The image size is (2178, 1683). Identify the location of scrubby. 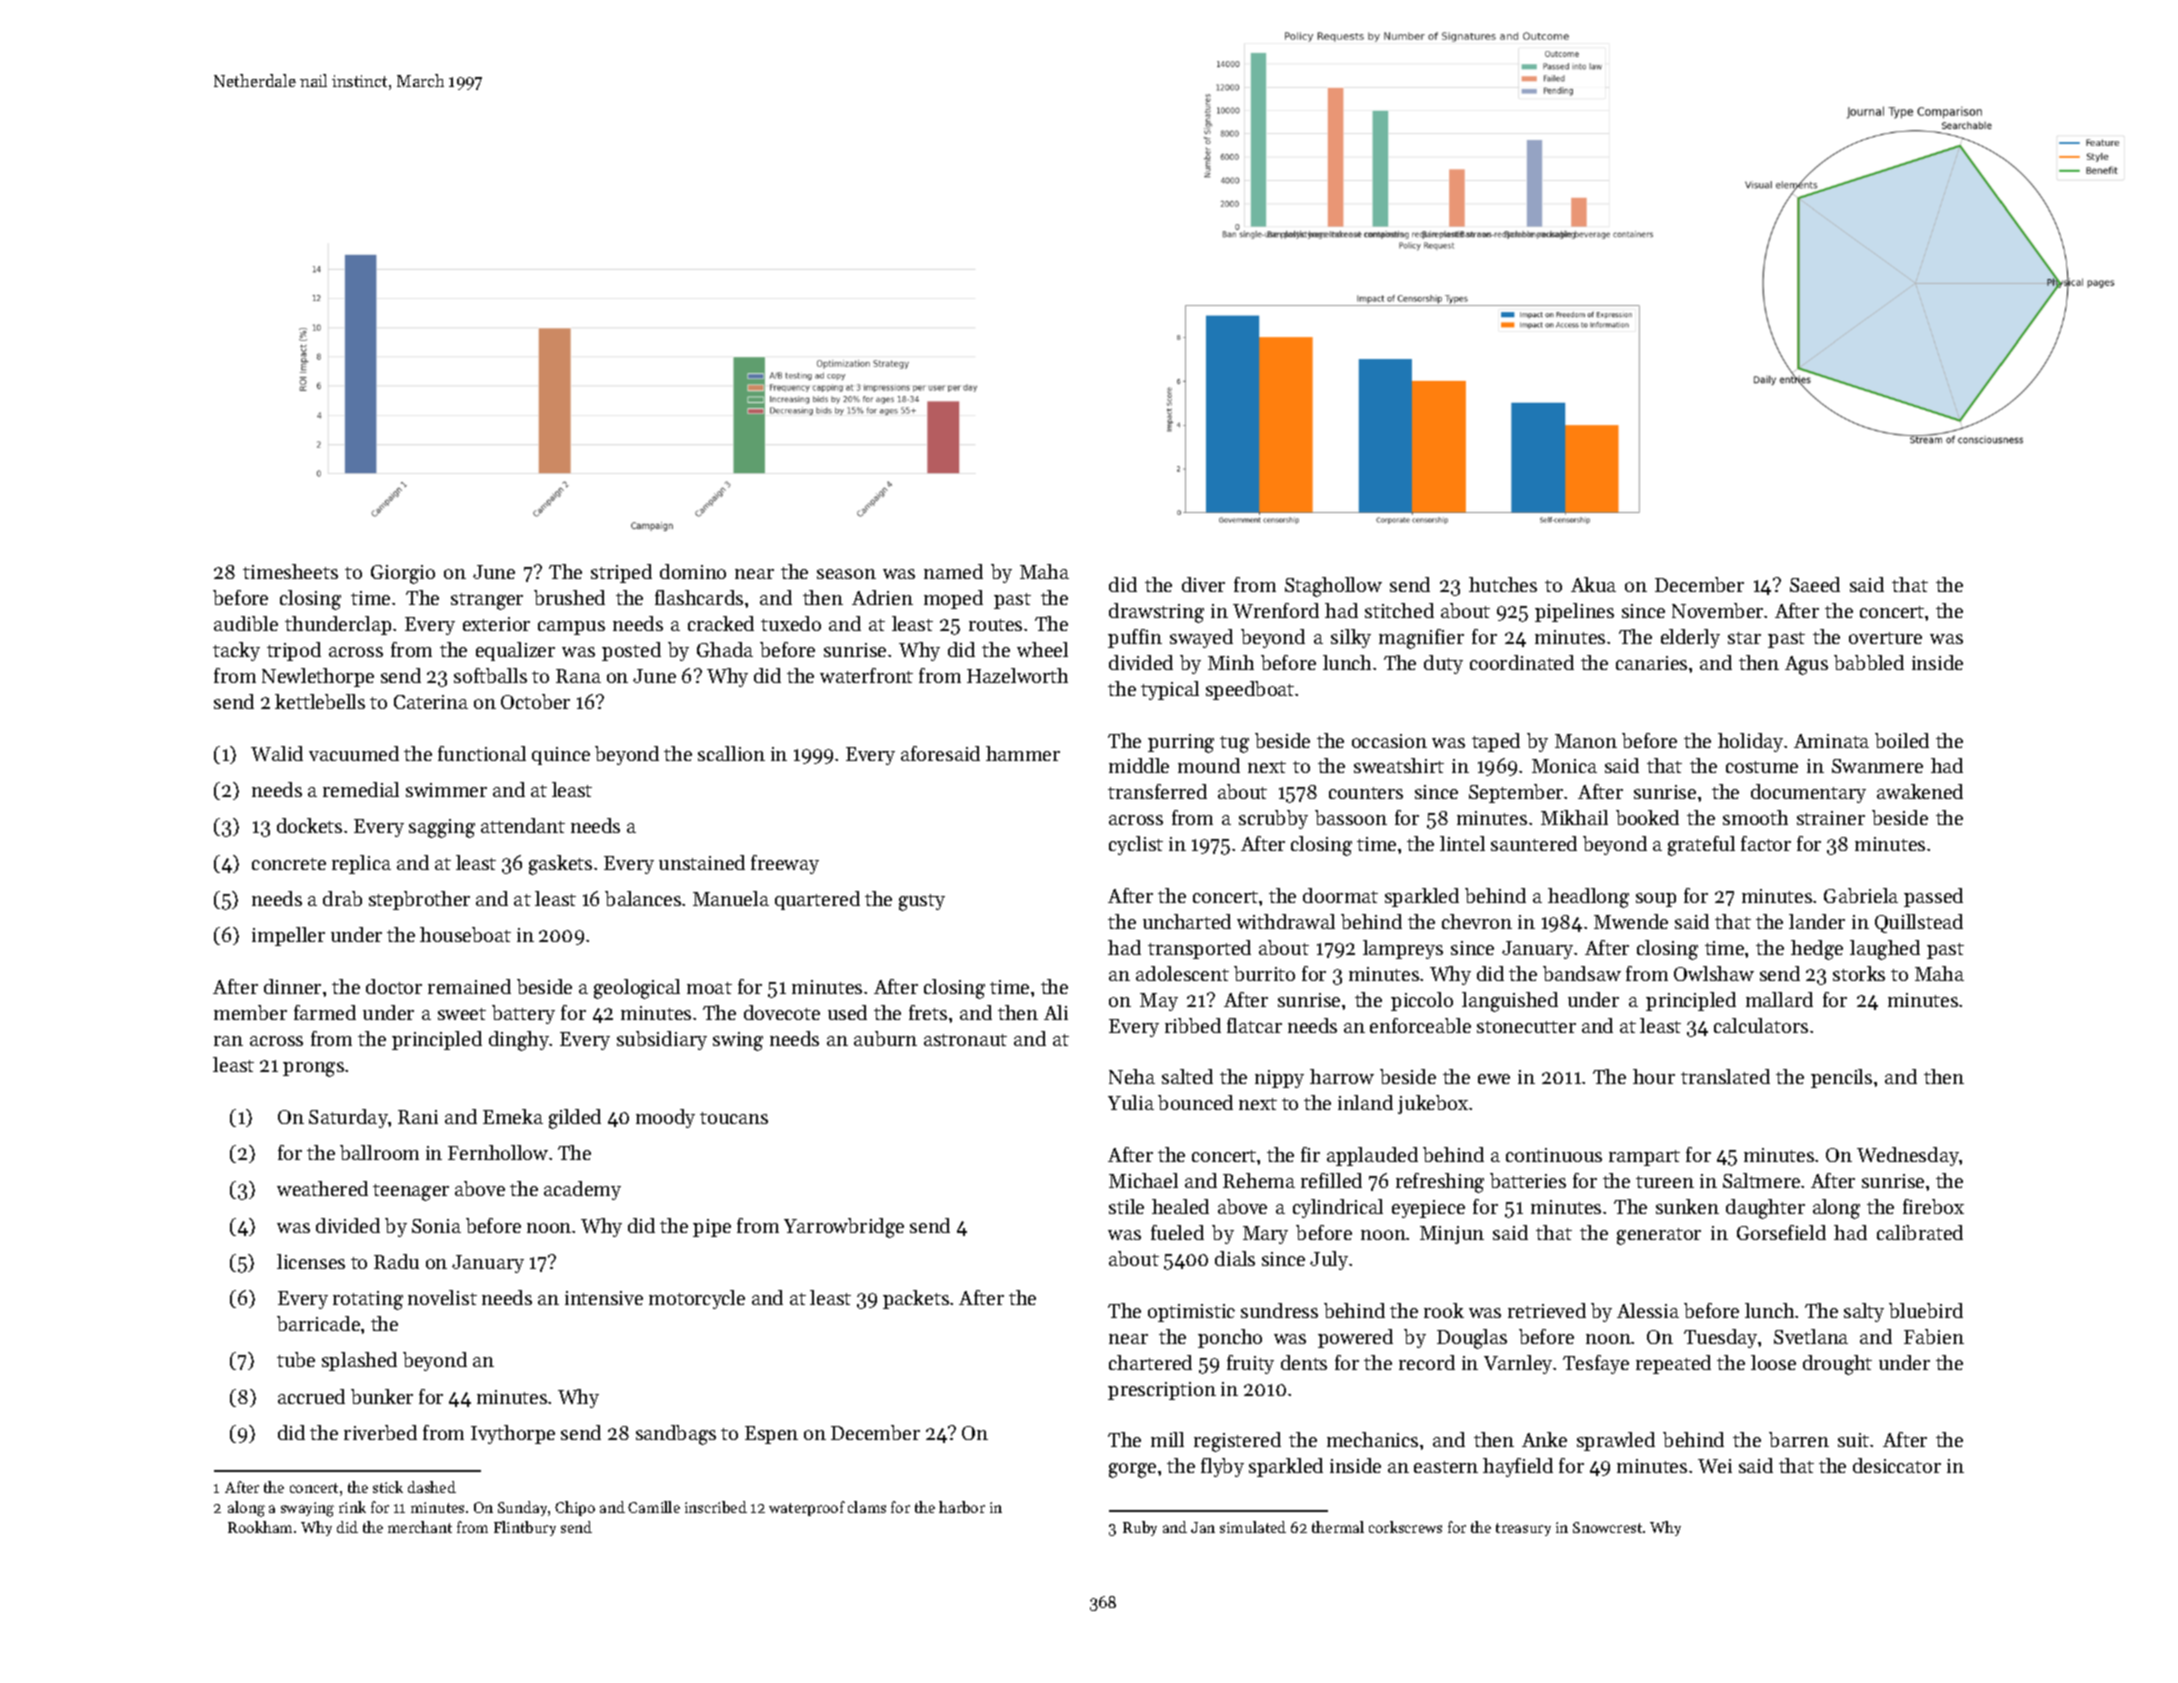
(1273, 819).
